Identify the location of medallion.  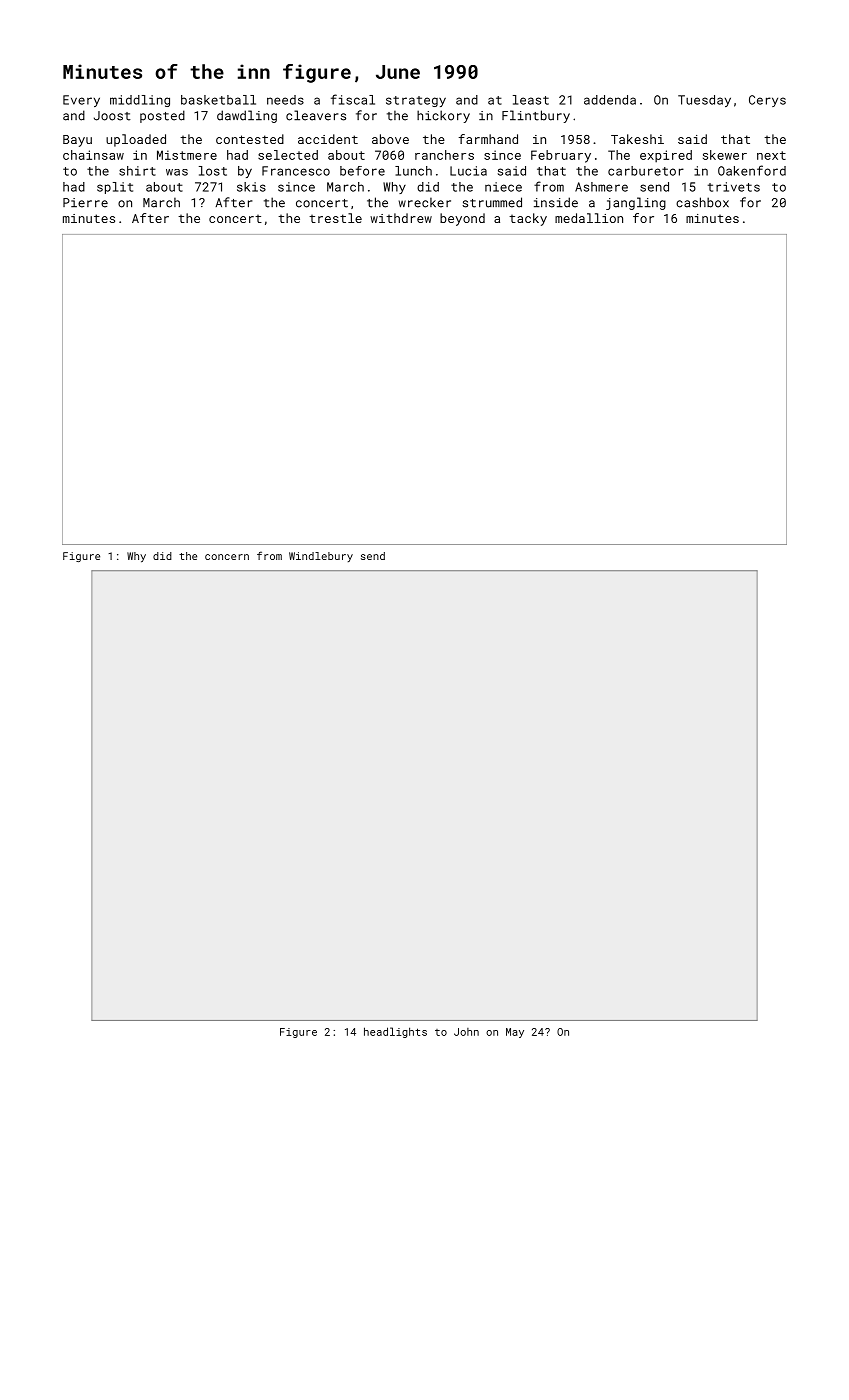
(589, 218).
